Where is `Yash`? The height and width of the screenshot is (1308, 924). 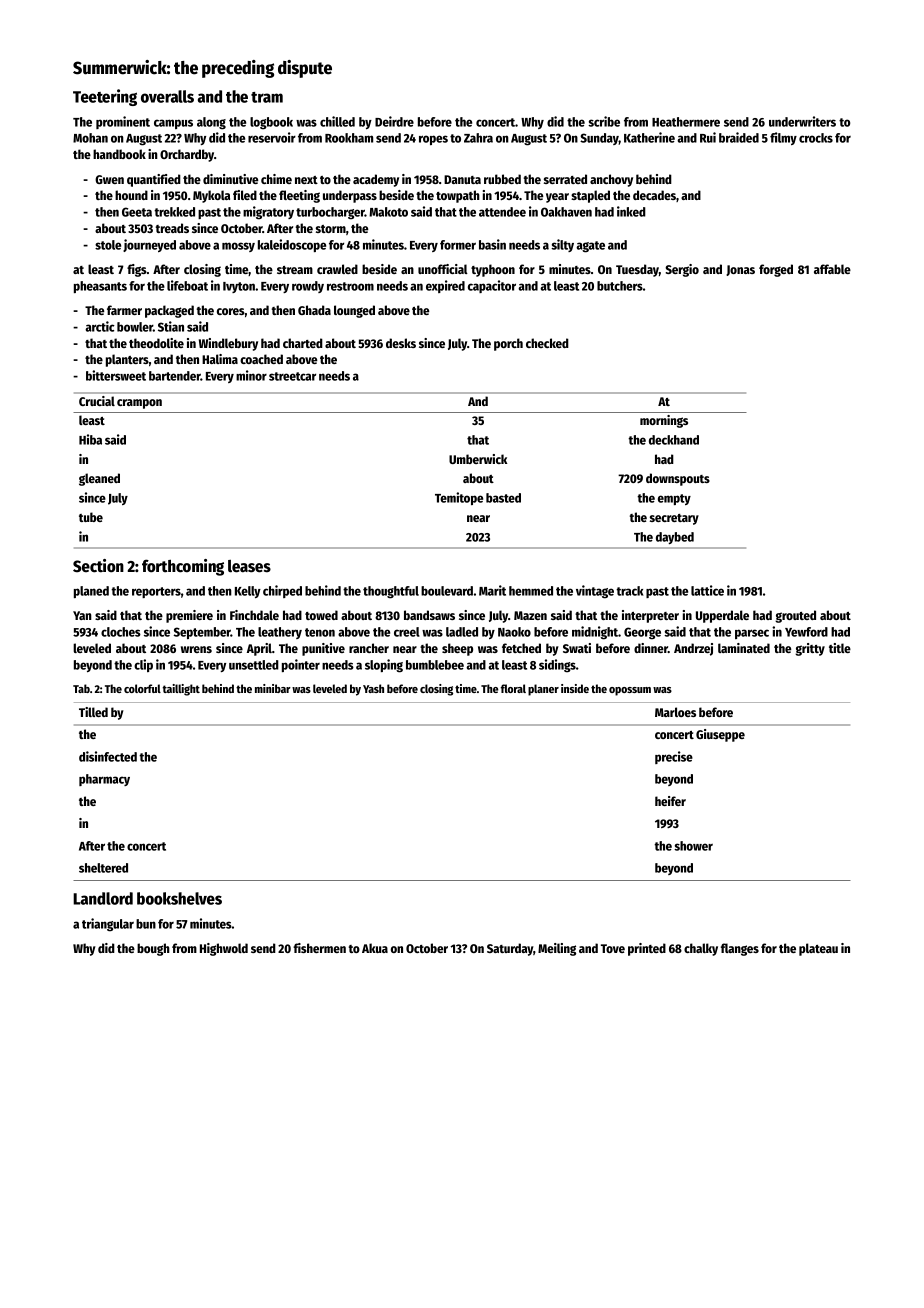 Yash is located at coordinates (373, 688).
